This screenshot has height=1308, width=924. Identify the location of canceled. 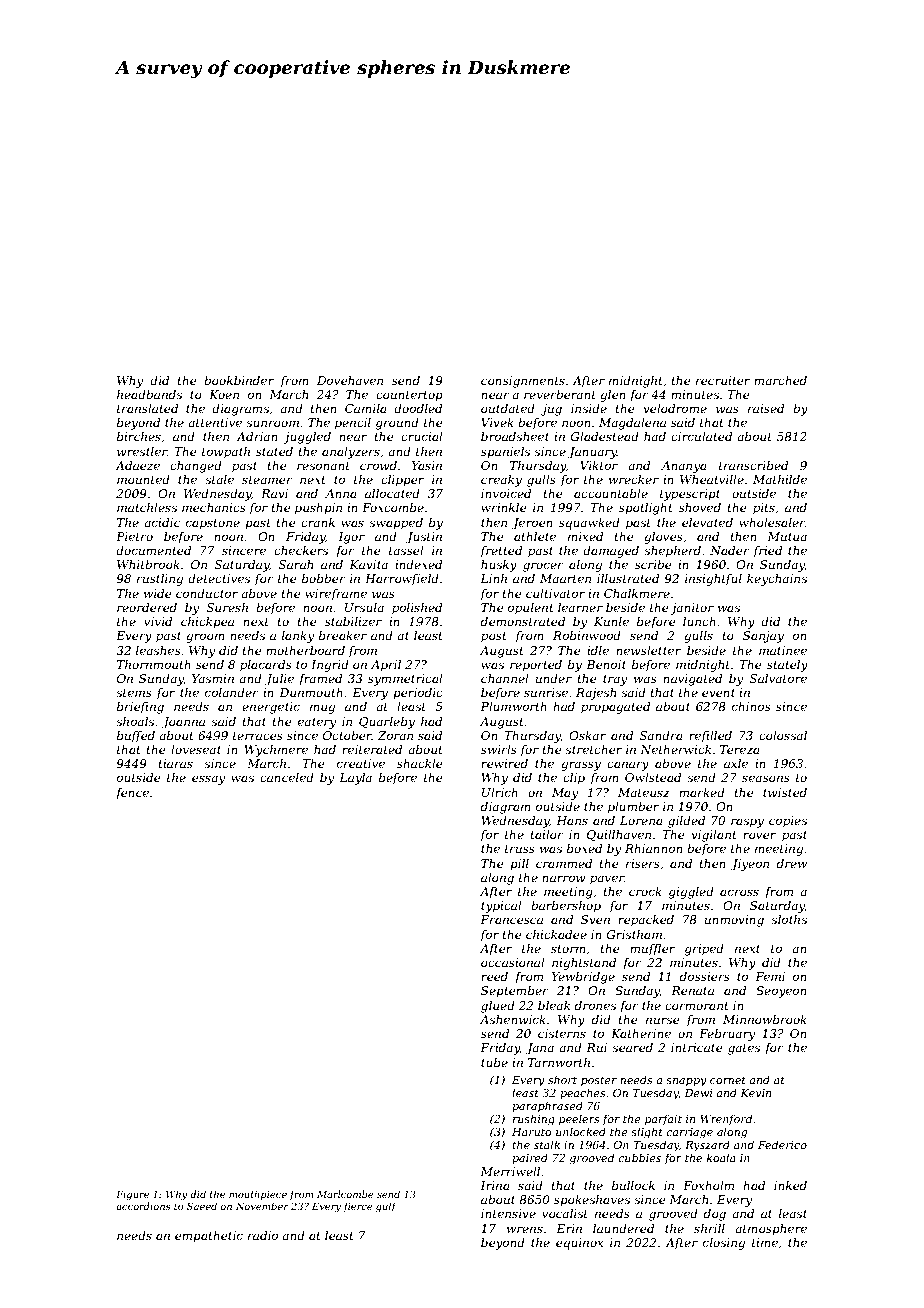
(287, 777).
